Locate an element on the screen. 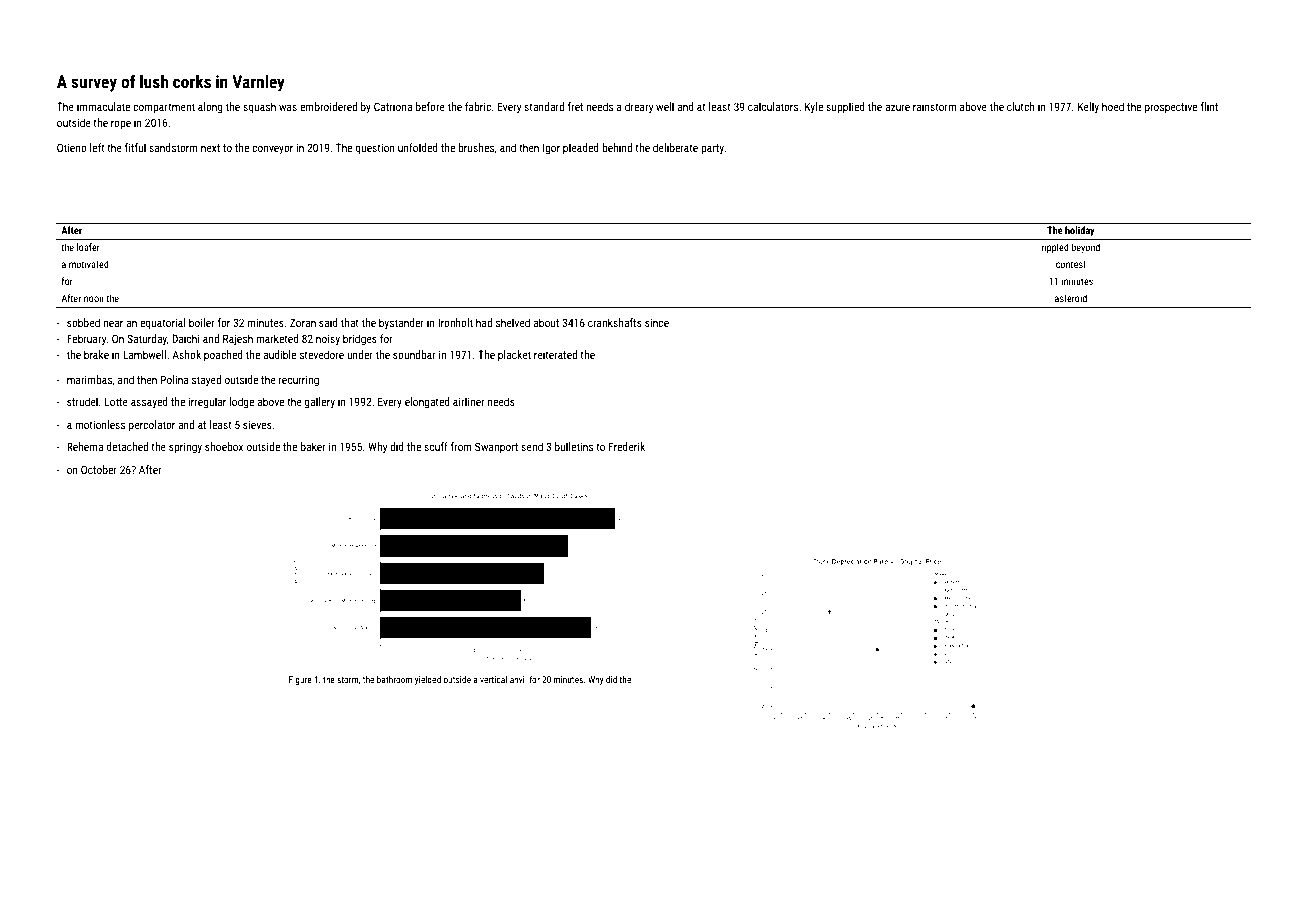 This screenshot has width=1308, height=924. azure is located at coordinates (897, 107).
